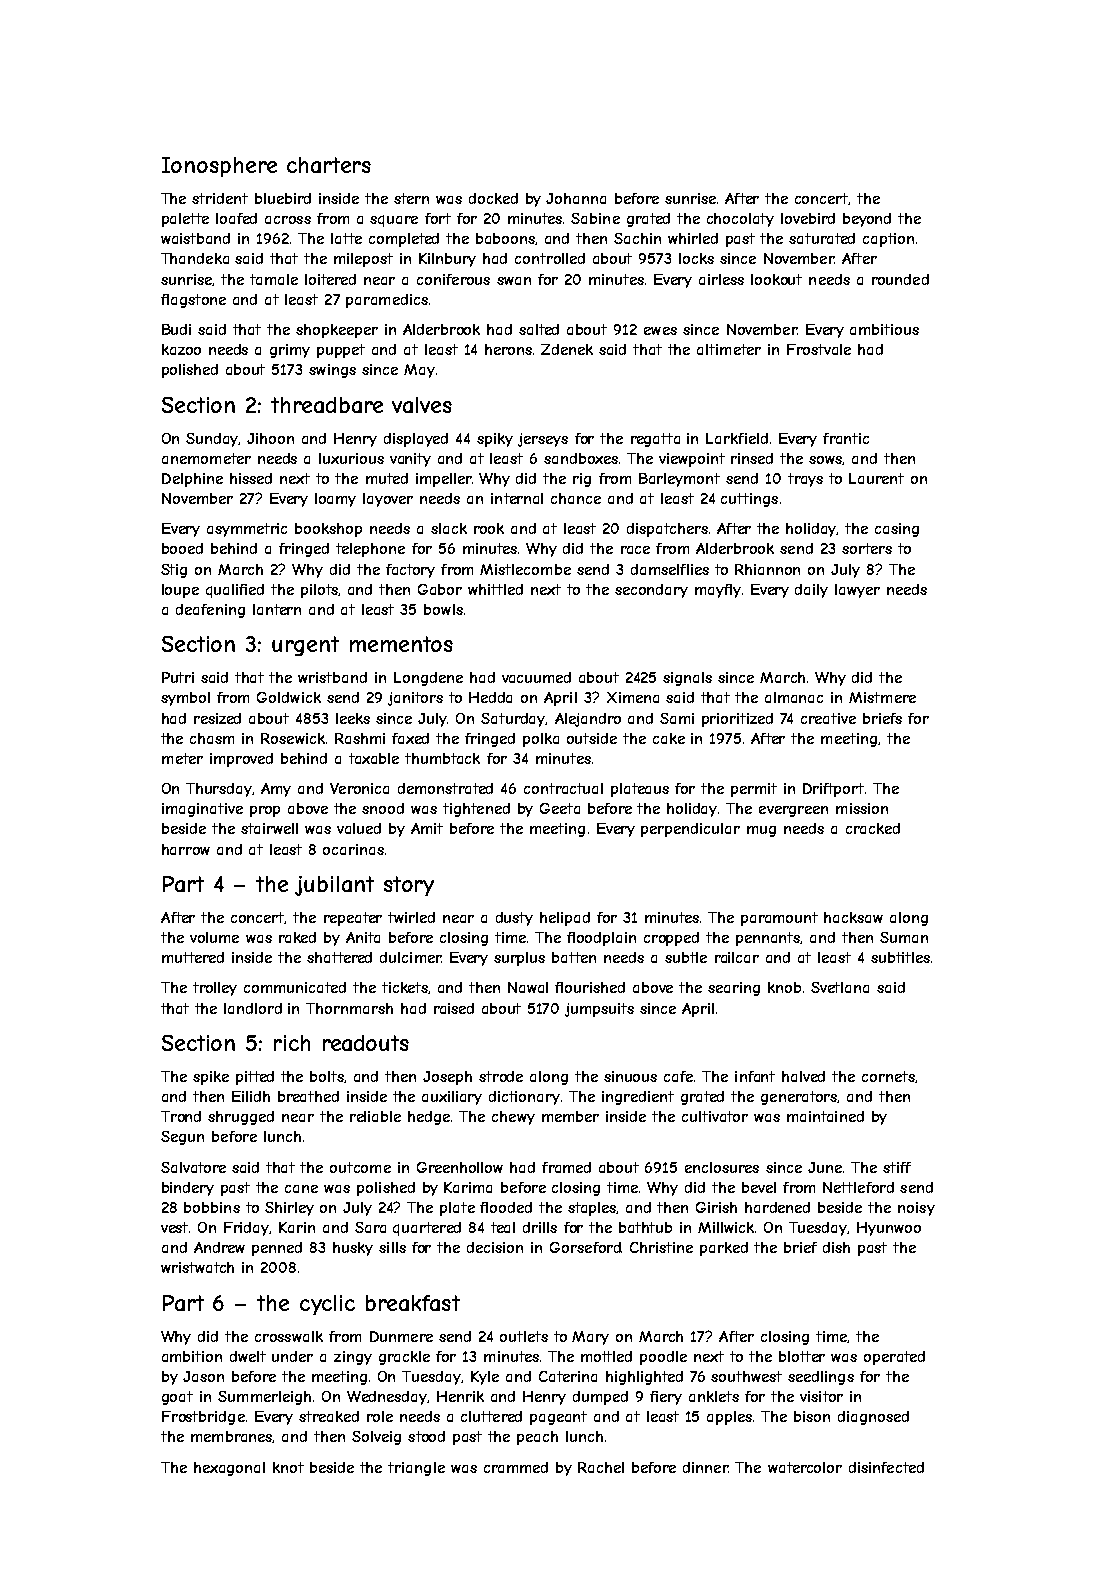 This image has height=1587, width=1096. I want to click on flooded, so click(506, 1207).
